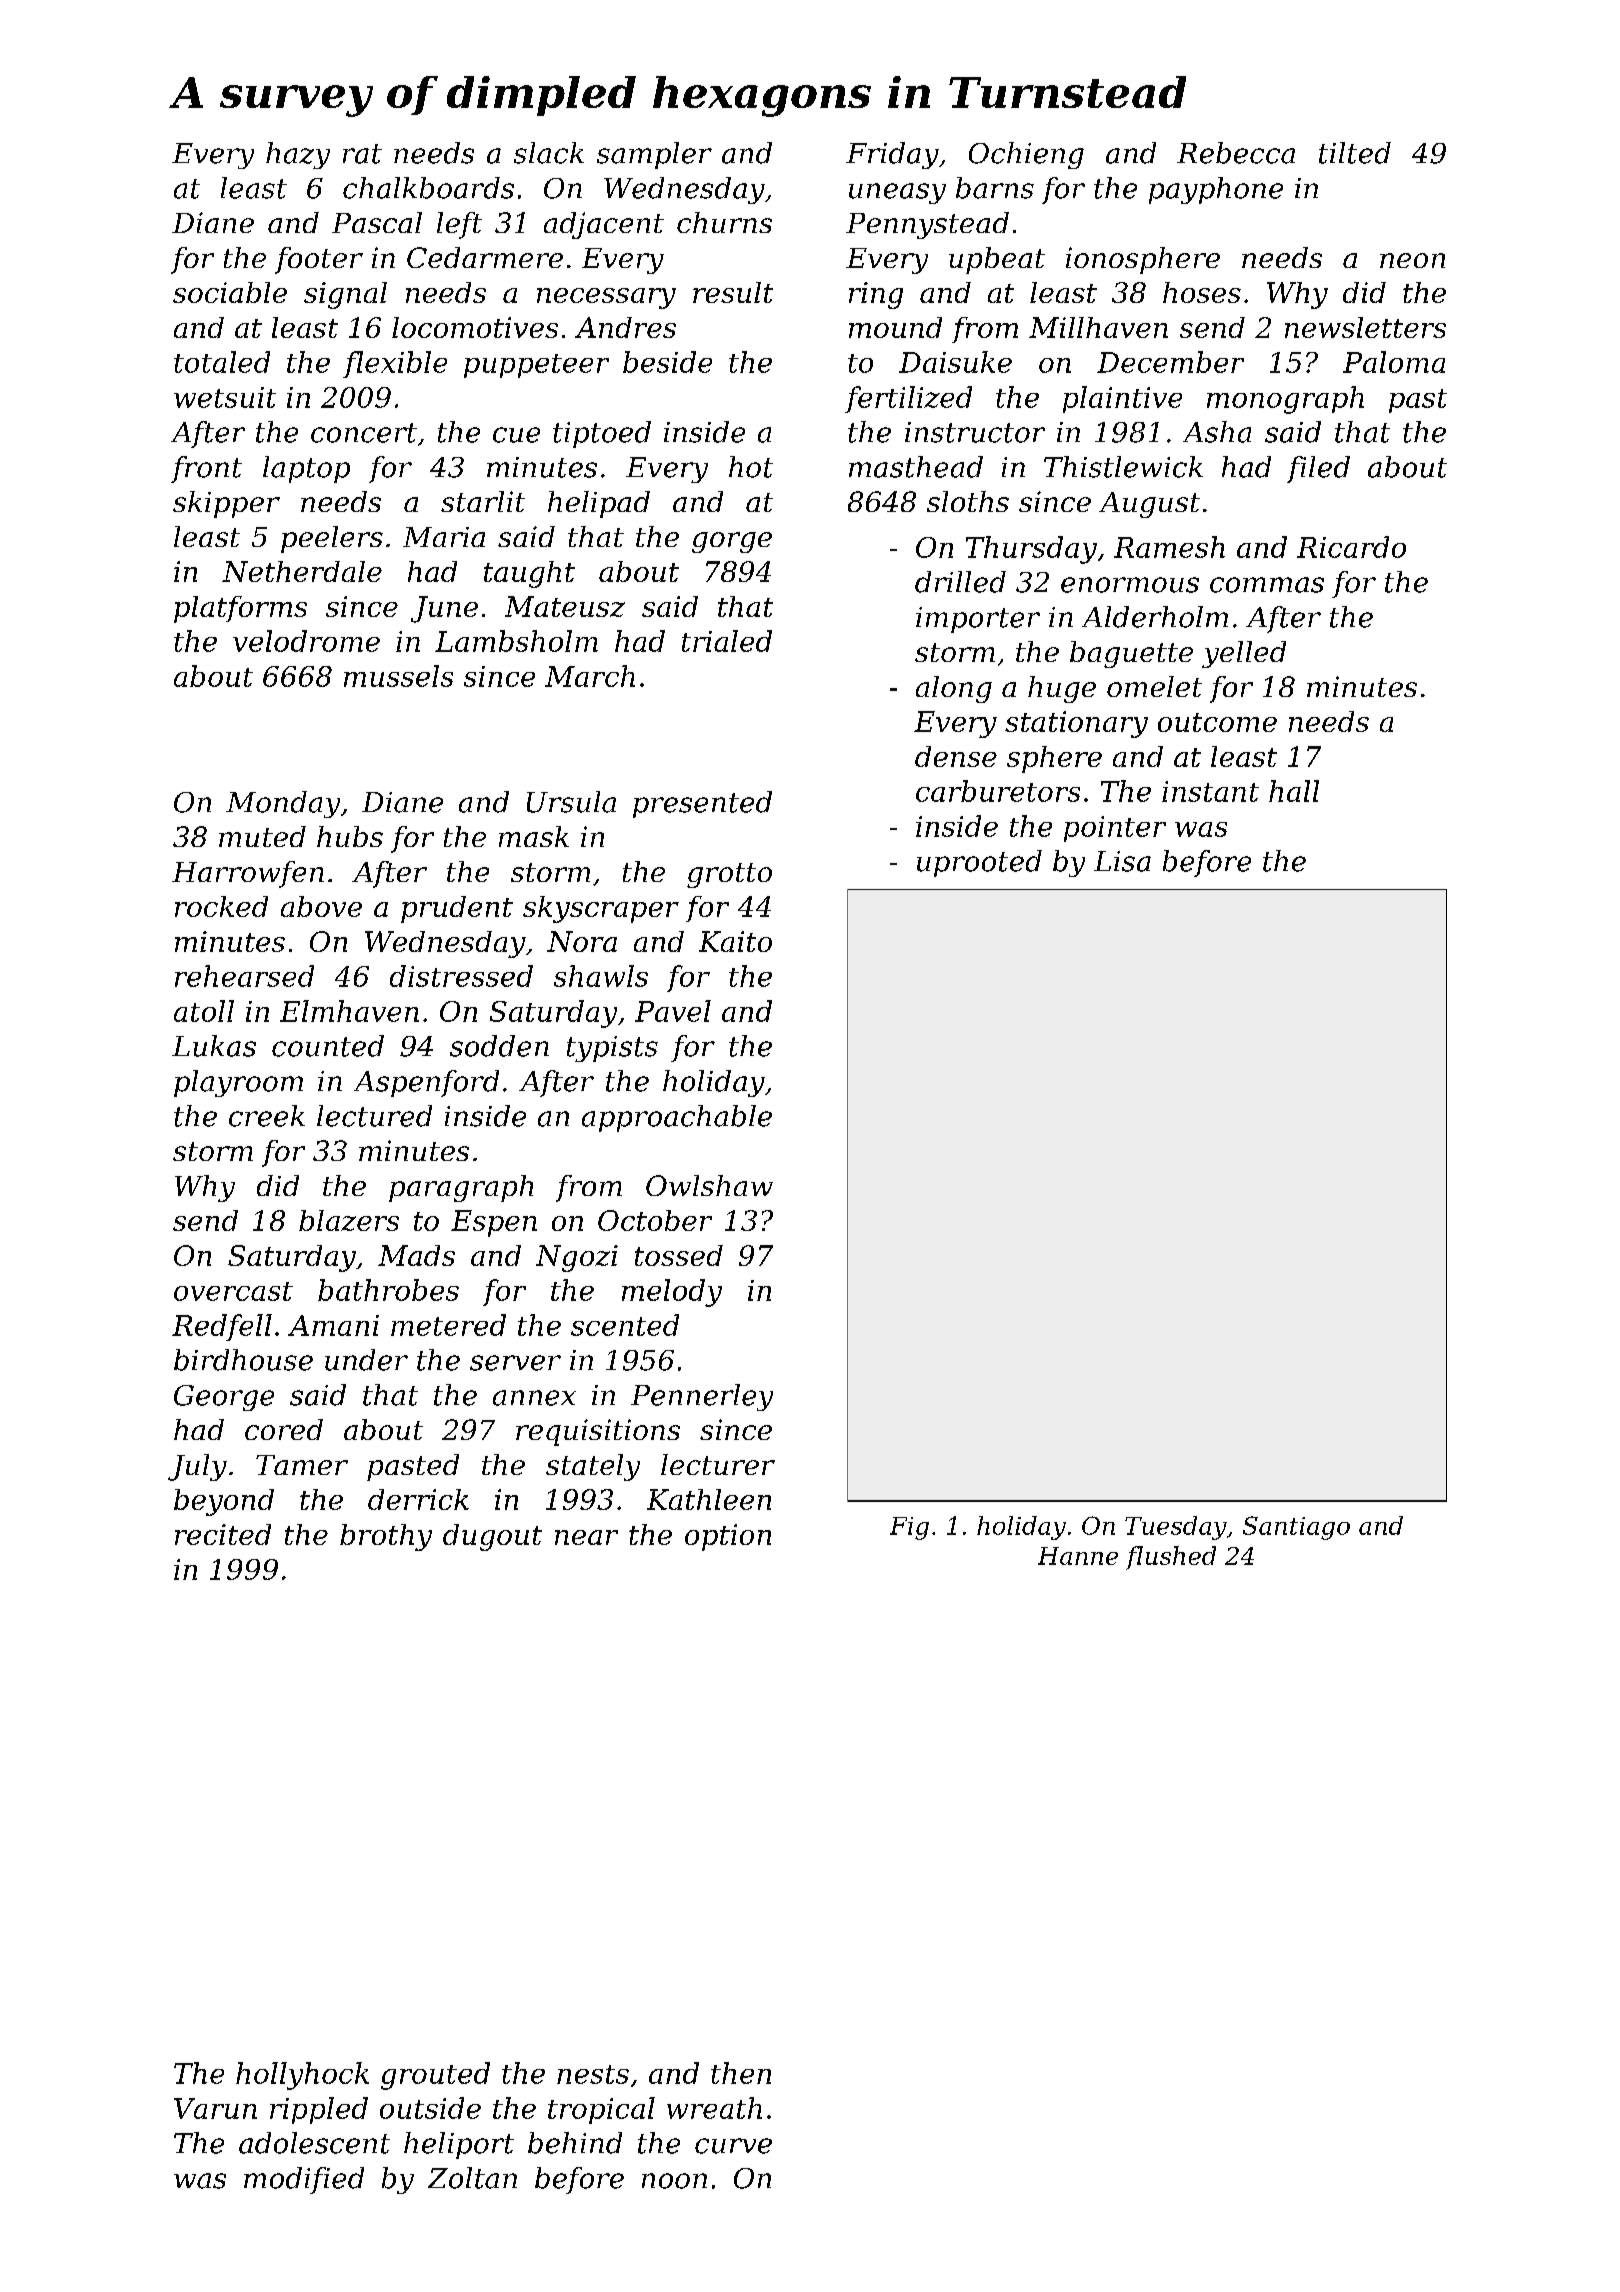  What do you see at coordinates (416, 1255) in the screenshot?
I see `Mads` at bounding box center [416, 1255].
